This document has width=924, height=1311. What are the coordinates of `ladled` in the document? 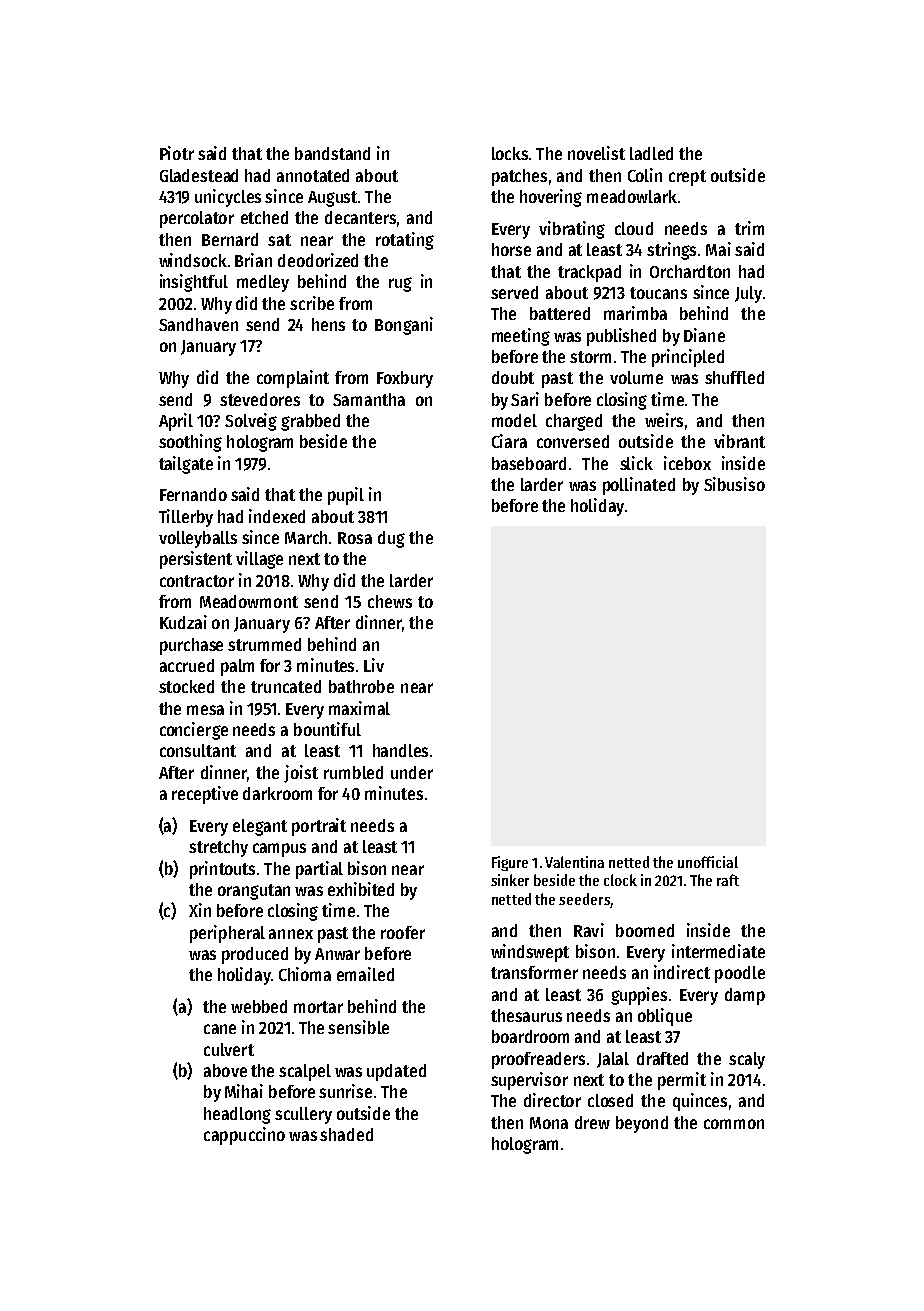 It's located at (651, 153).
